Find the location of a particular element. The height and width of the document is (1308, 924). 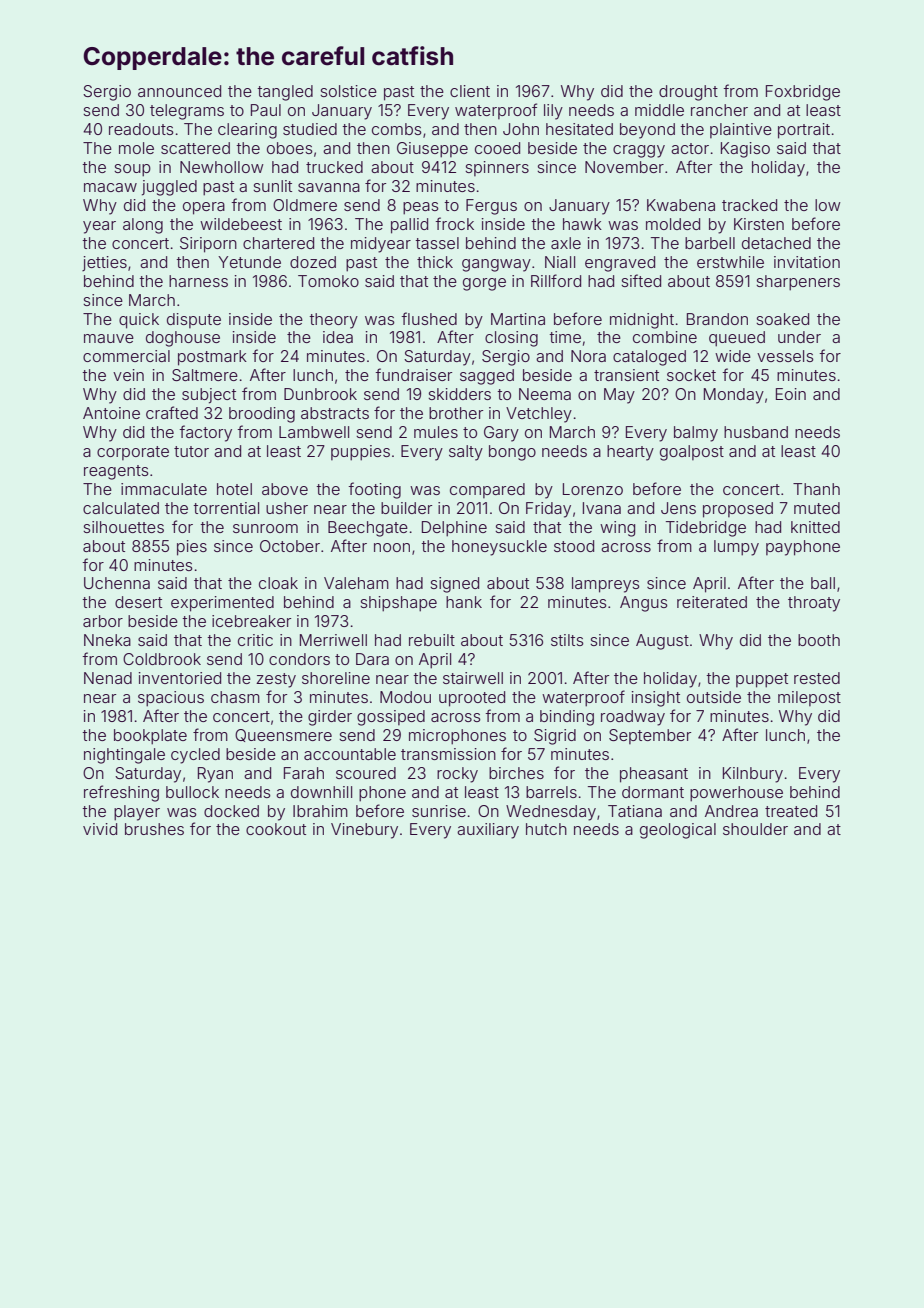

Foxbridge is located at coordinates (803, 93).
